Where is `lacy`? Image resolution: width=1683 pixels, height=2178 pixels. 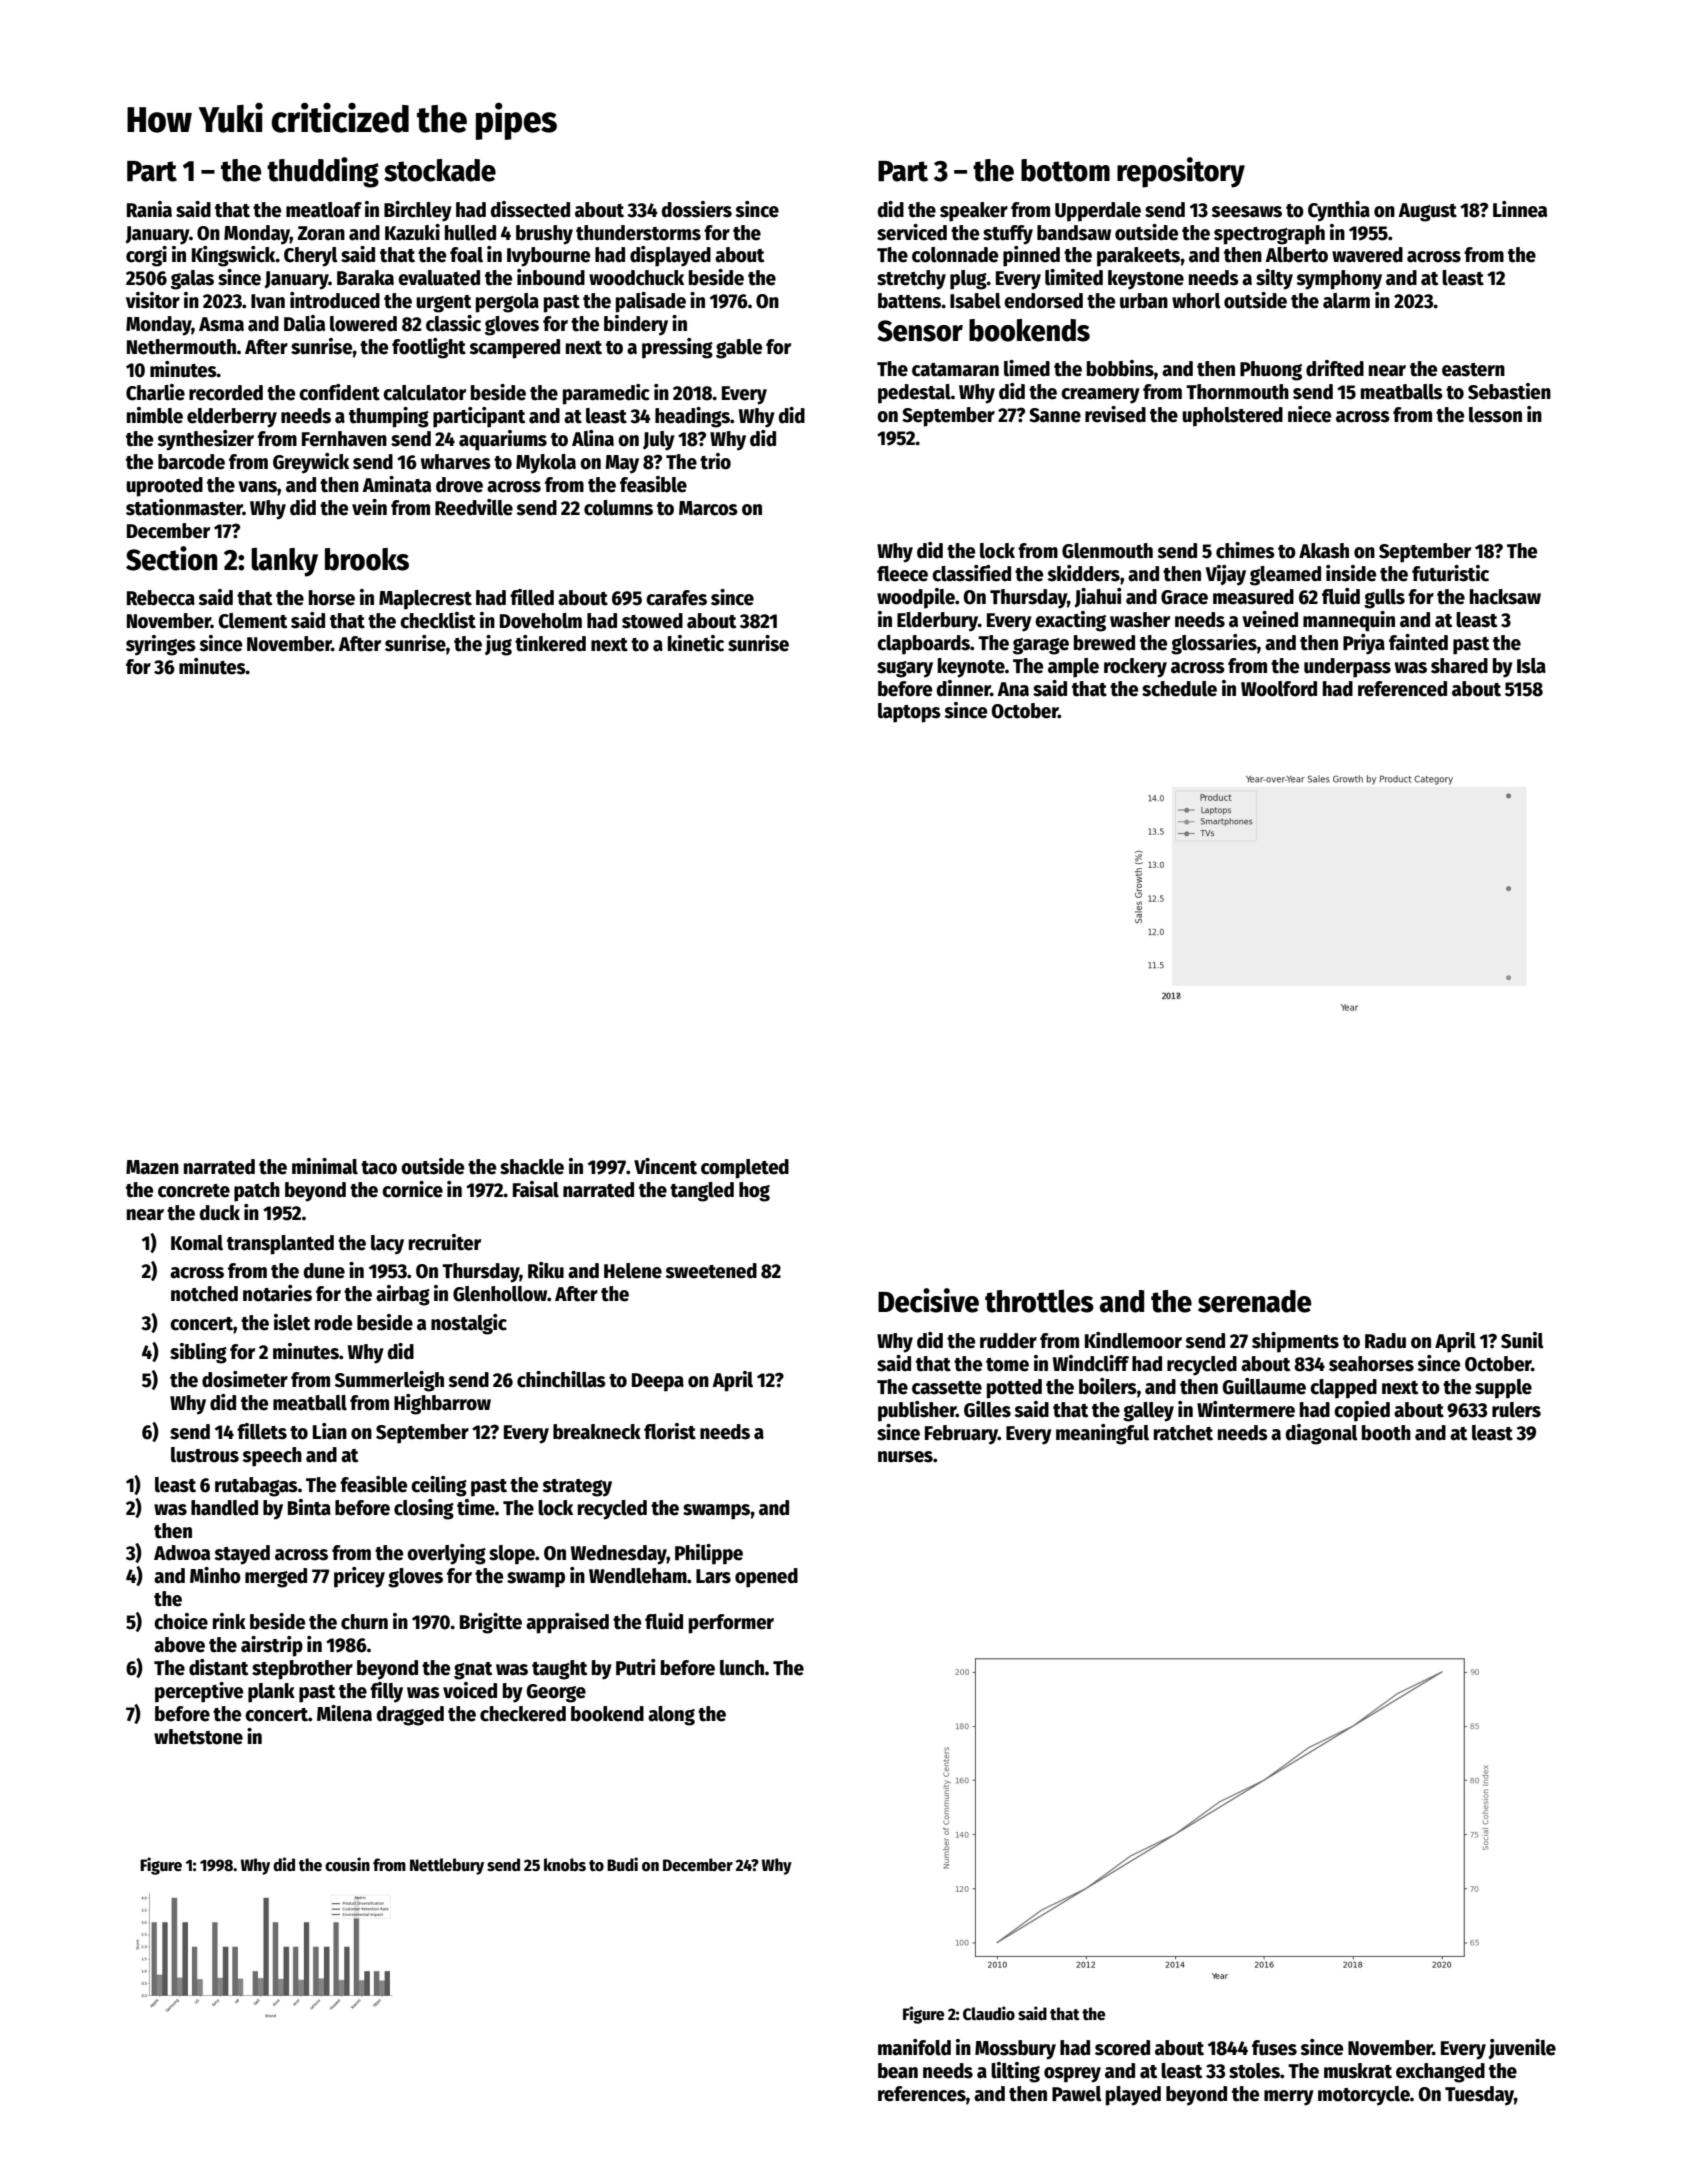 lacy is located at coordinates (387, 1245).
